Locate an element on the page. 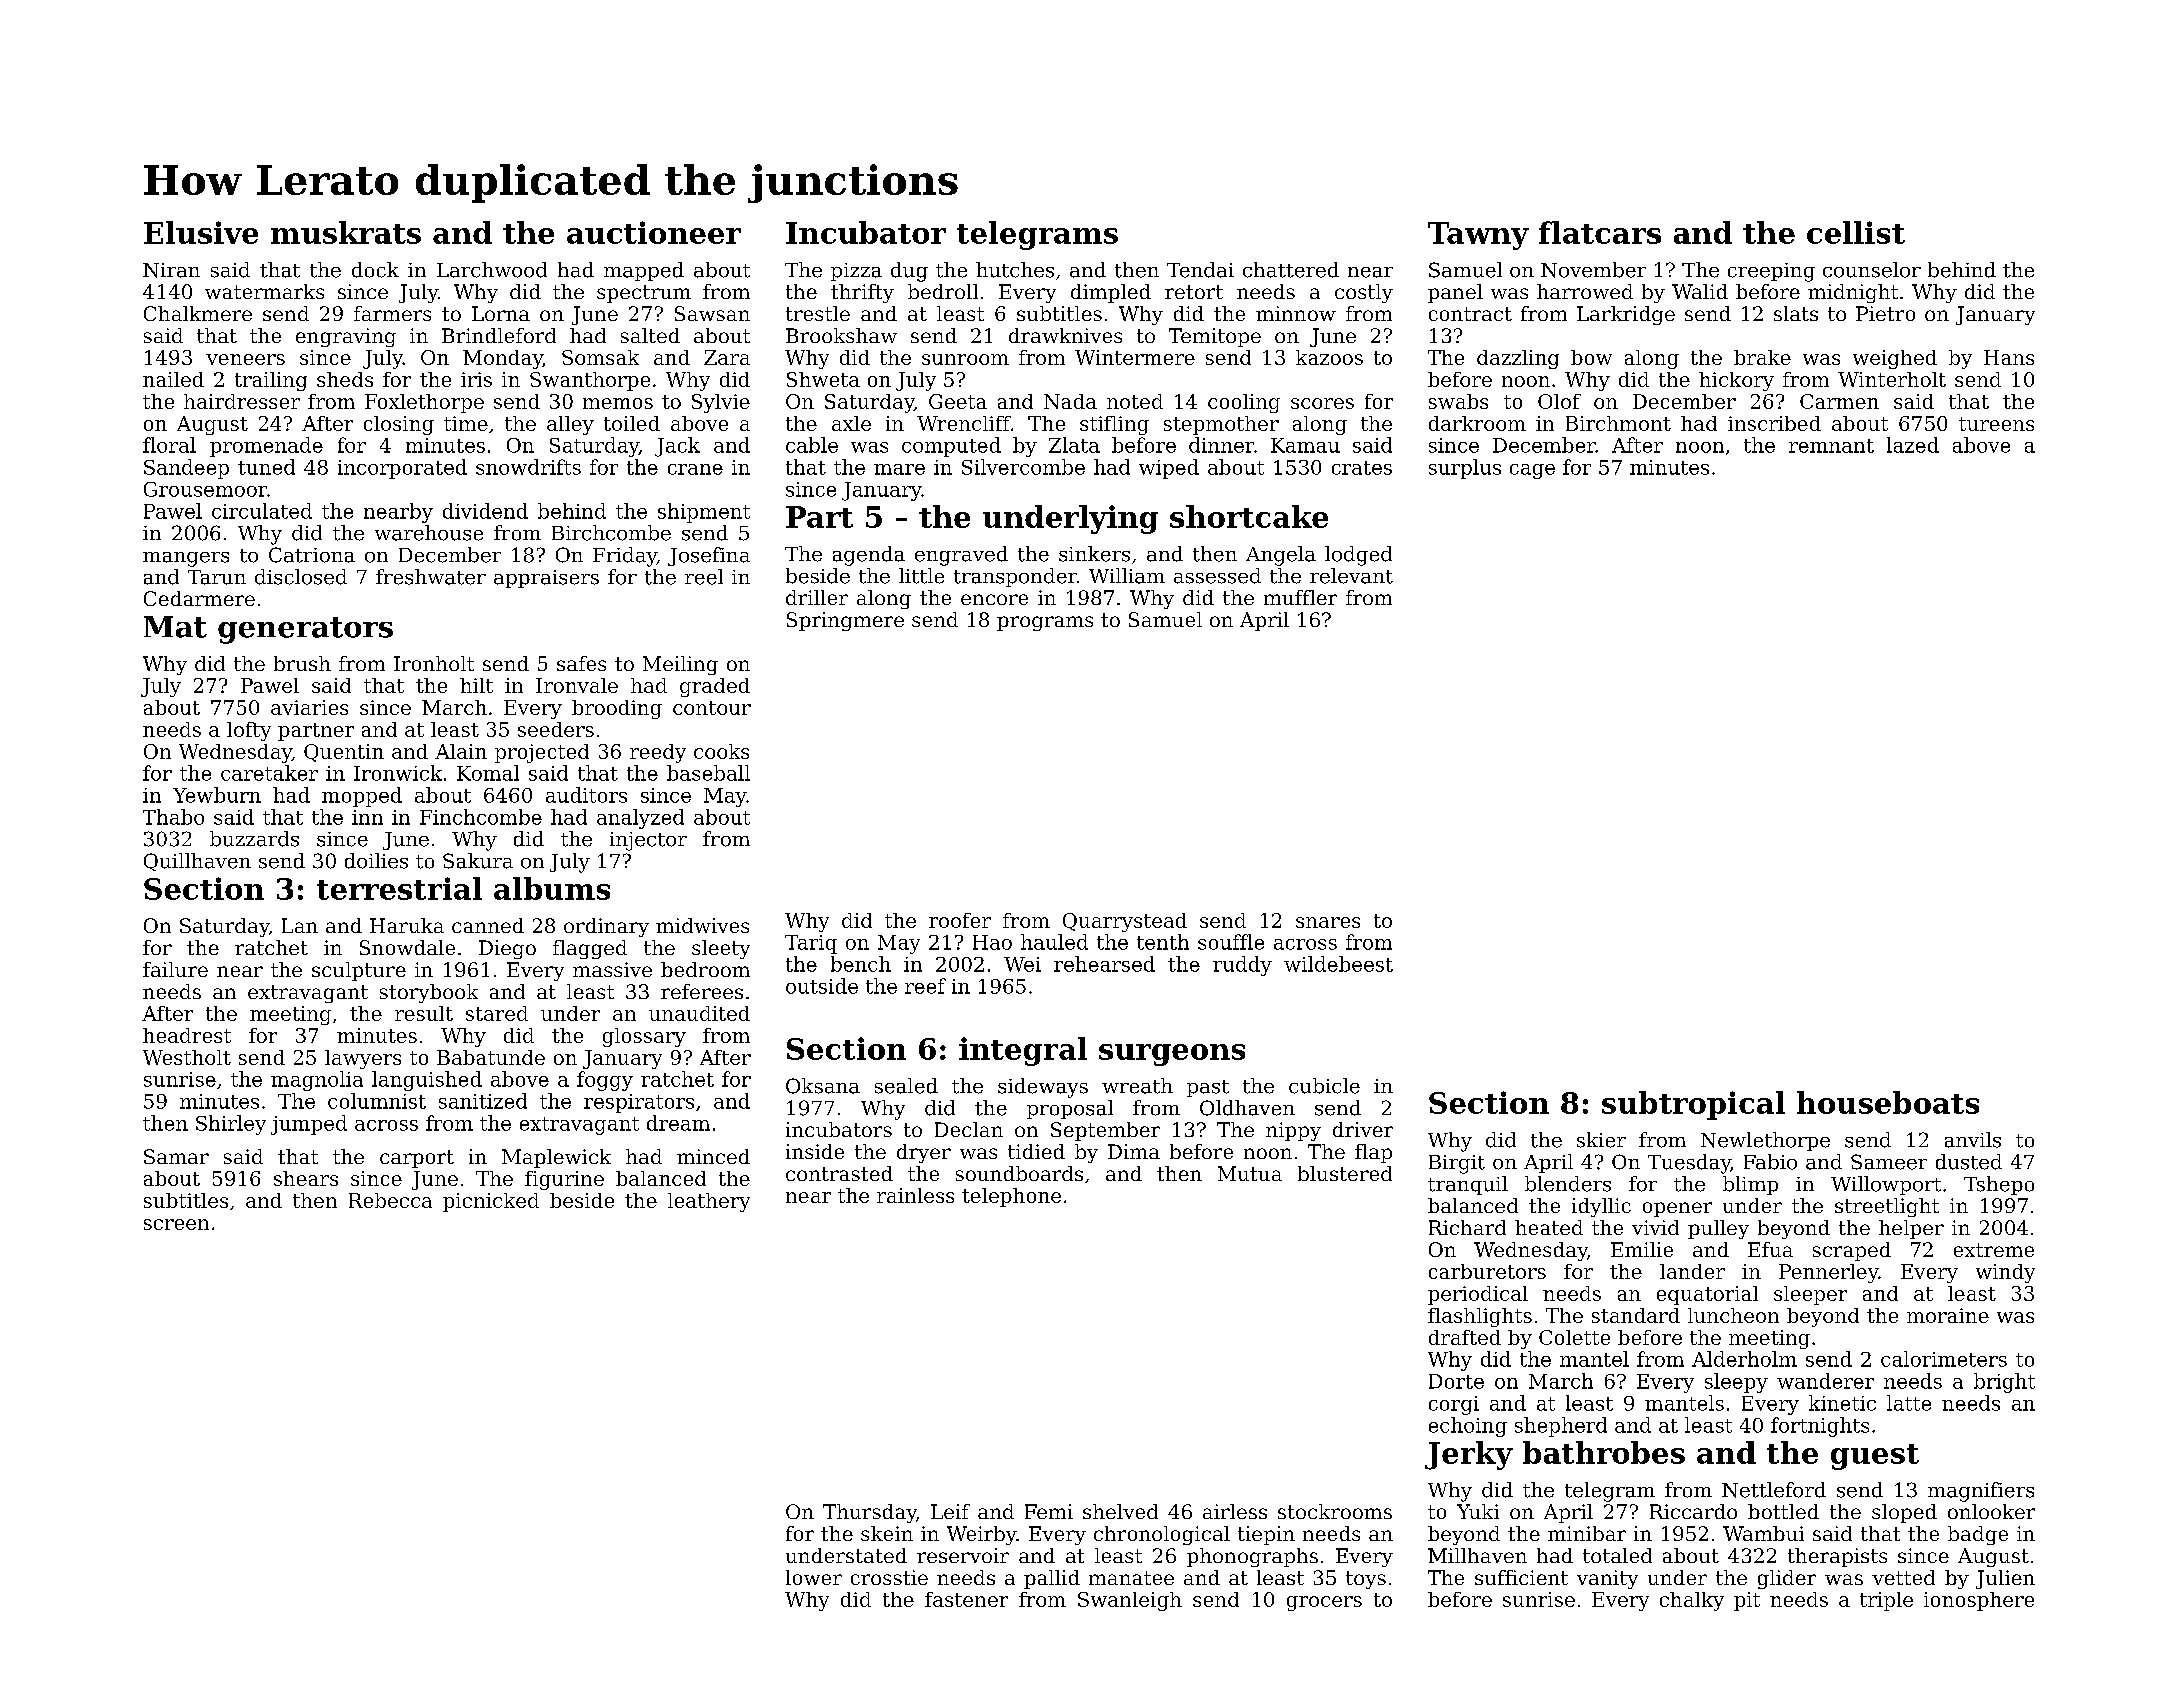 This image has width=2178, height=1683. cage is located at coordinates (1532, 471).
